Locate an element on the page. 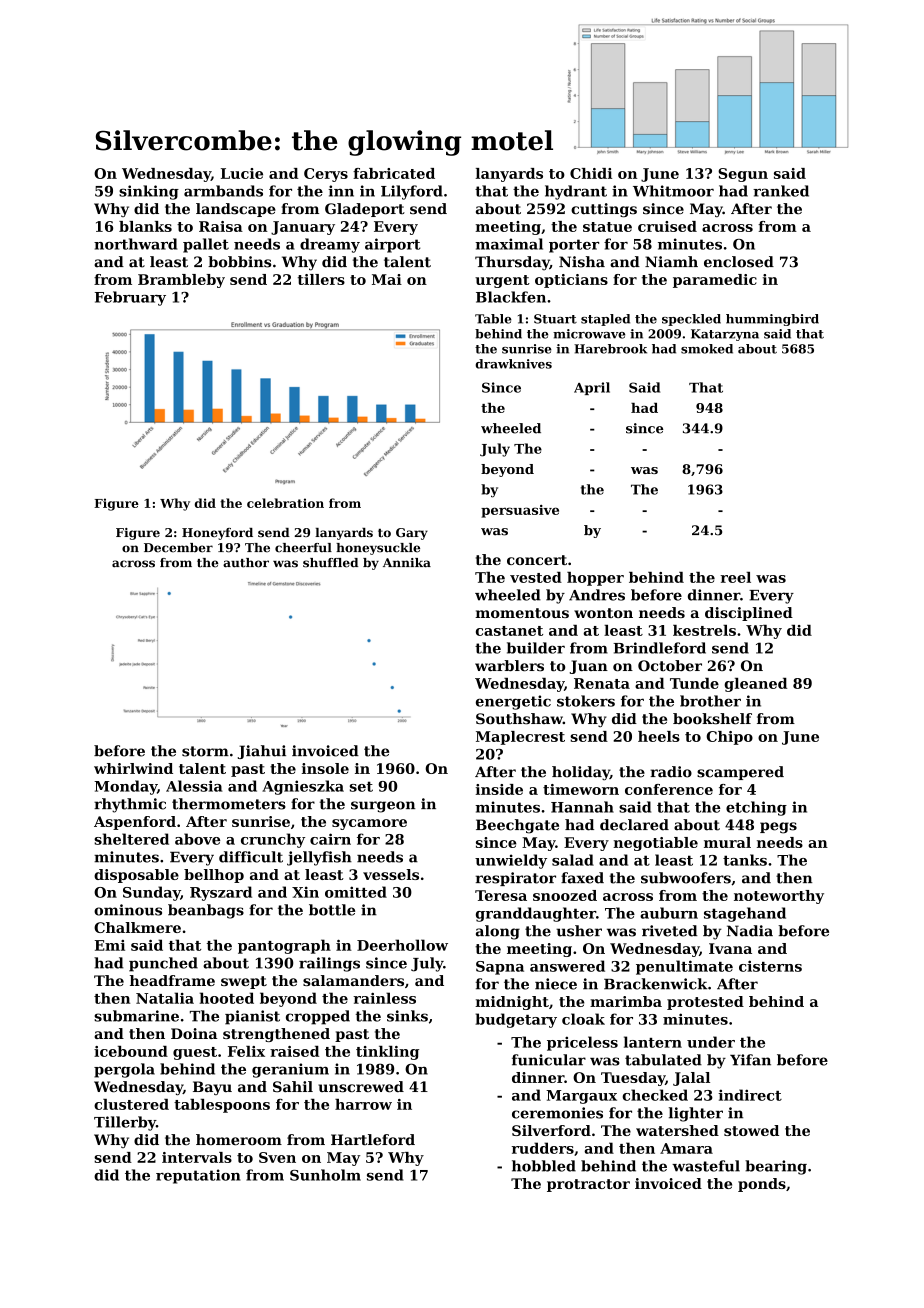 Image resolution: width=924 pixels, height=1308 pixels. Chipo is located at coordinates (729, 738).
